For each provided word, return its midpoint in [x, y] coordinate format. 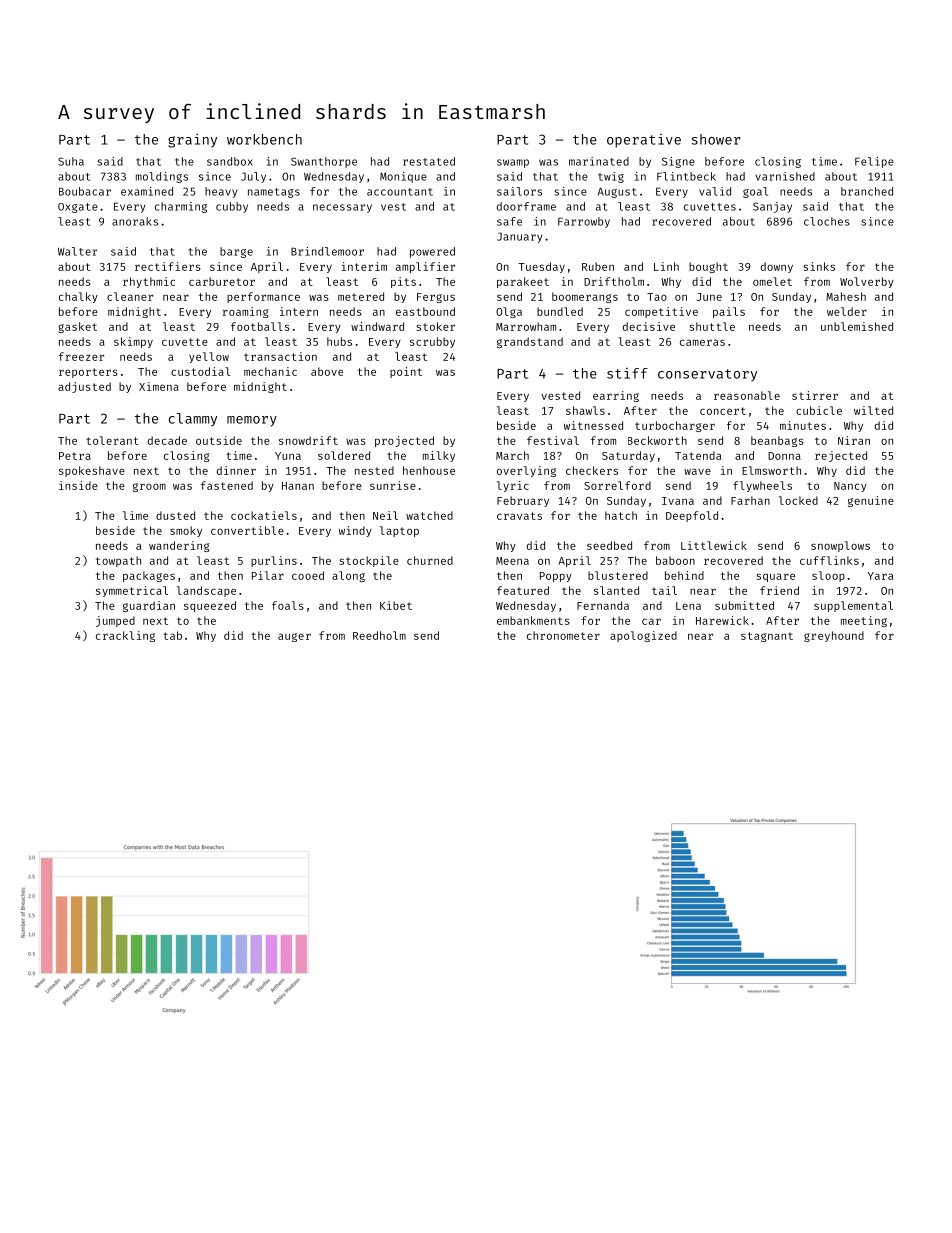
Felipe [874, 162]
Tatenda [698, 455]
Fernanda [603, 605]
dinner [236, 470]
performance [263, 297]
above [327, 371]
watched [429, 515]
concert [723, 411]
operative [644, 141]
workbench [264, 139]
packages [149, 576]
